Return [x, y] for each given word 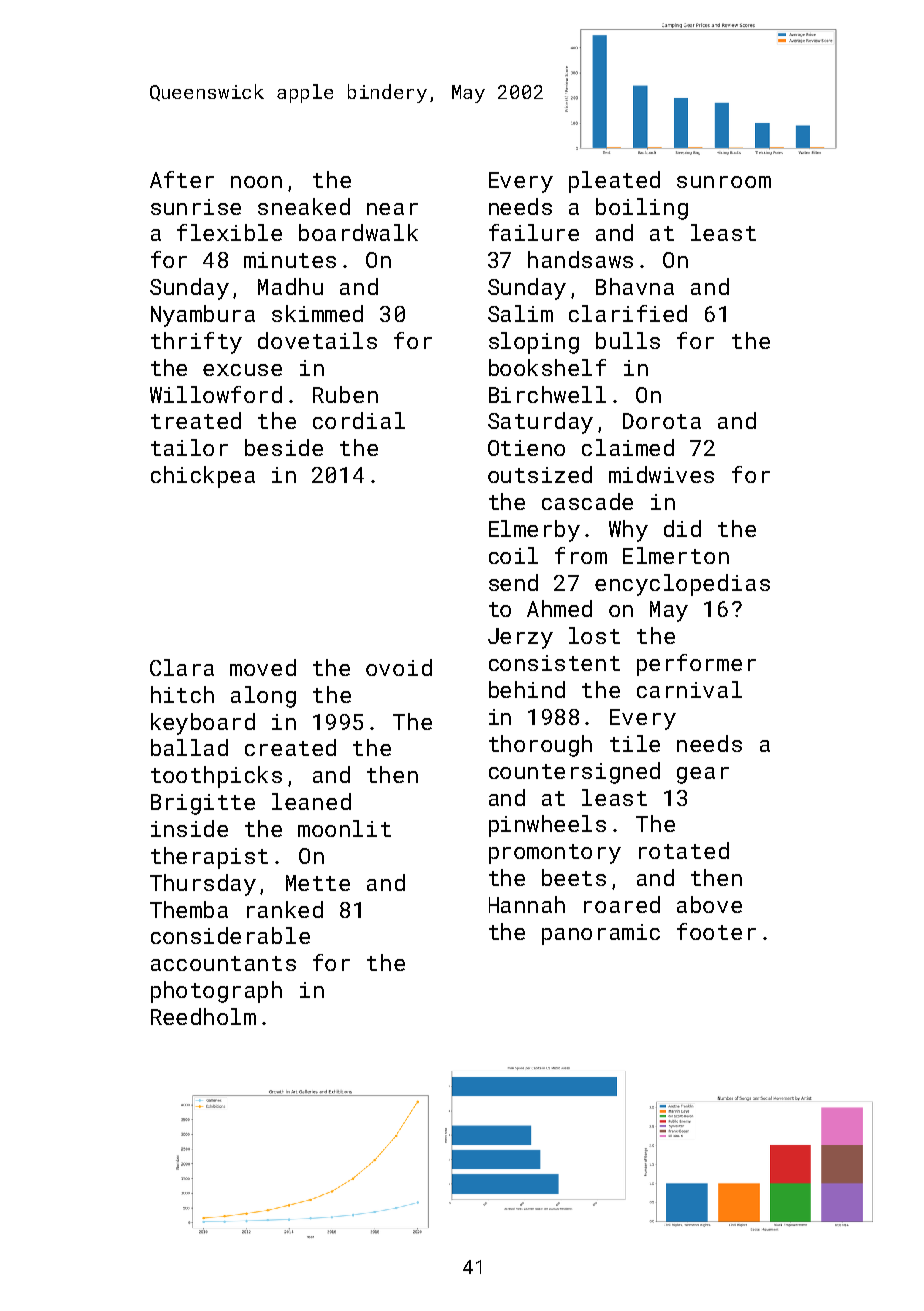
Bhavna [635, 286]
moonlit [344, 828]
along [263, 697]
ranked [285, 909]
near [392, 209]
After [182, 179]
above [709, 904]
